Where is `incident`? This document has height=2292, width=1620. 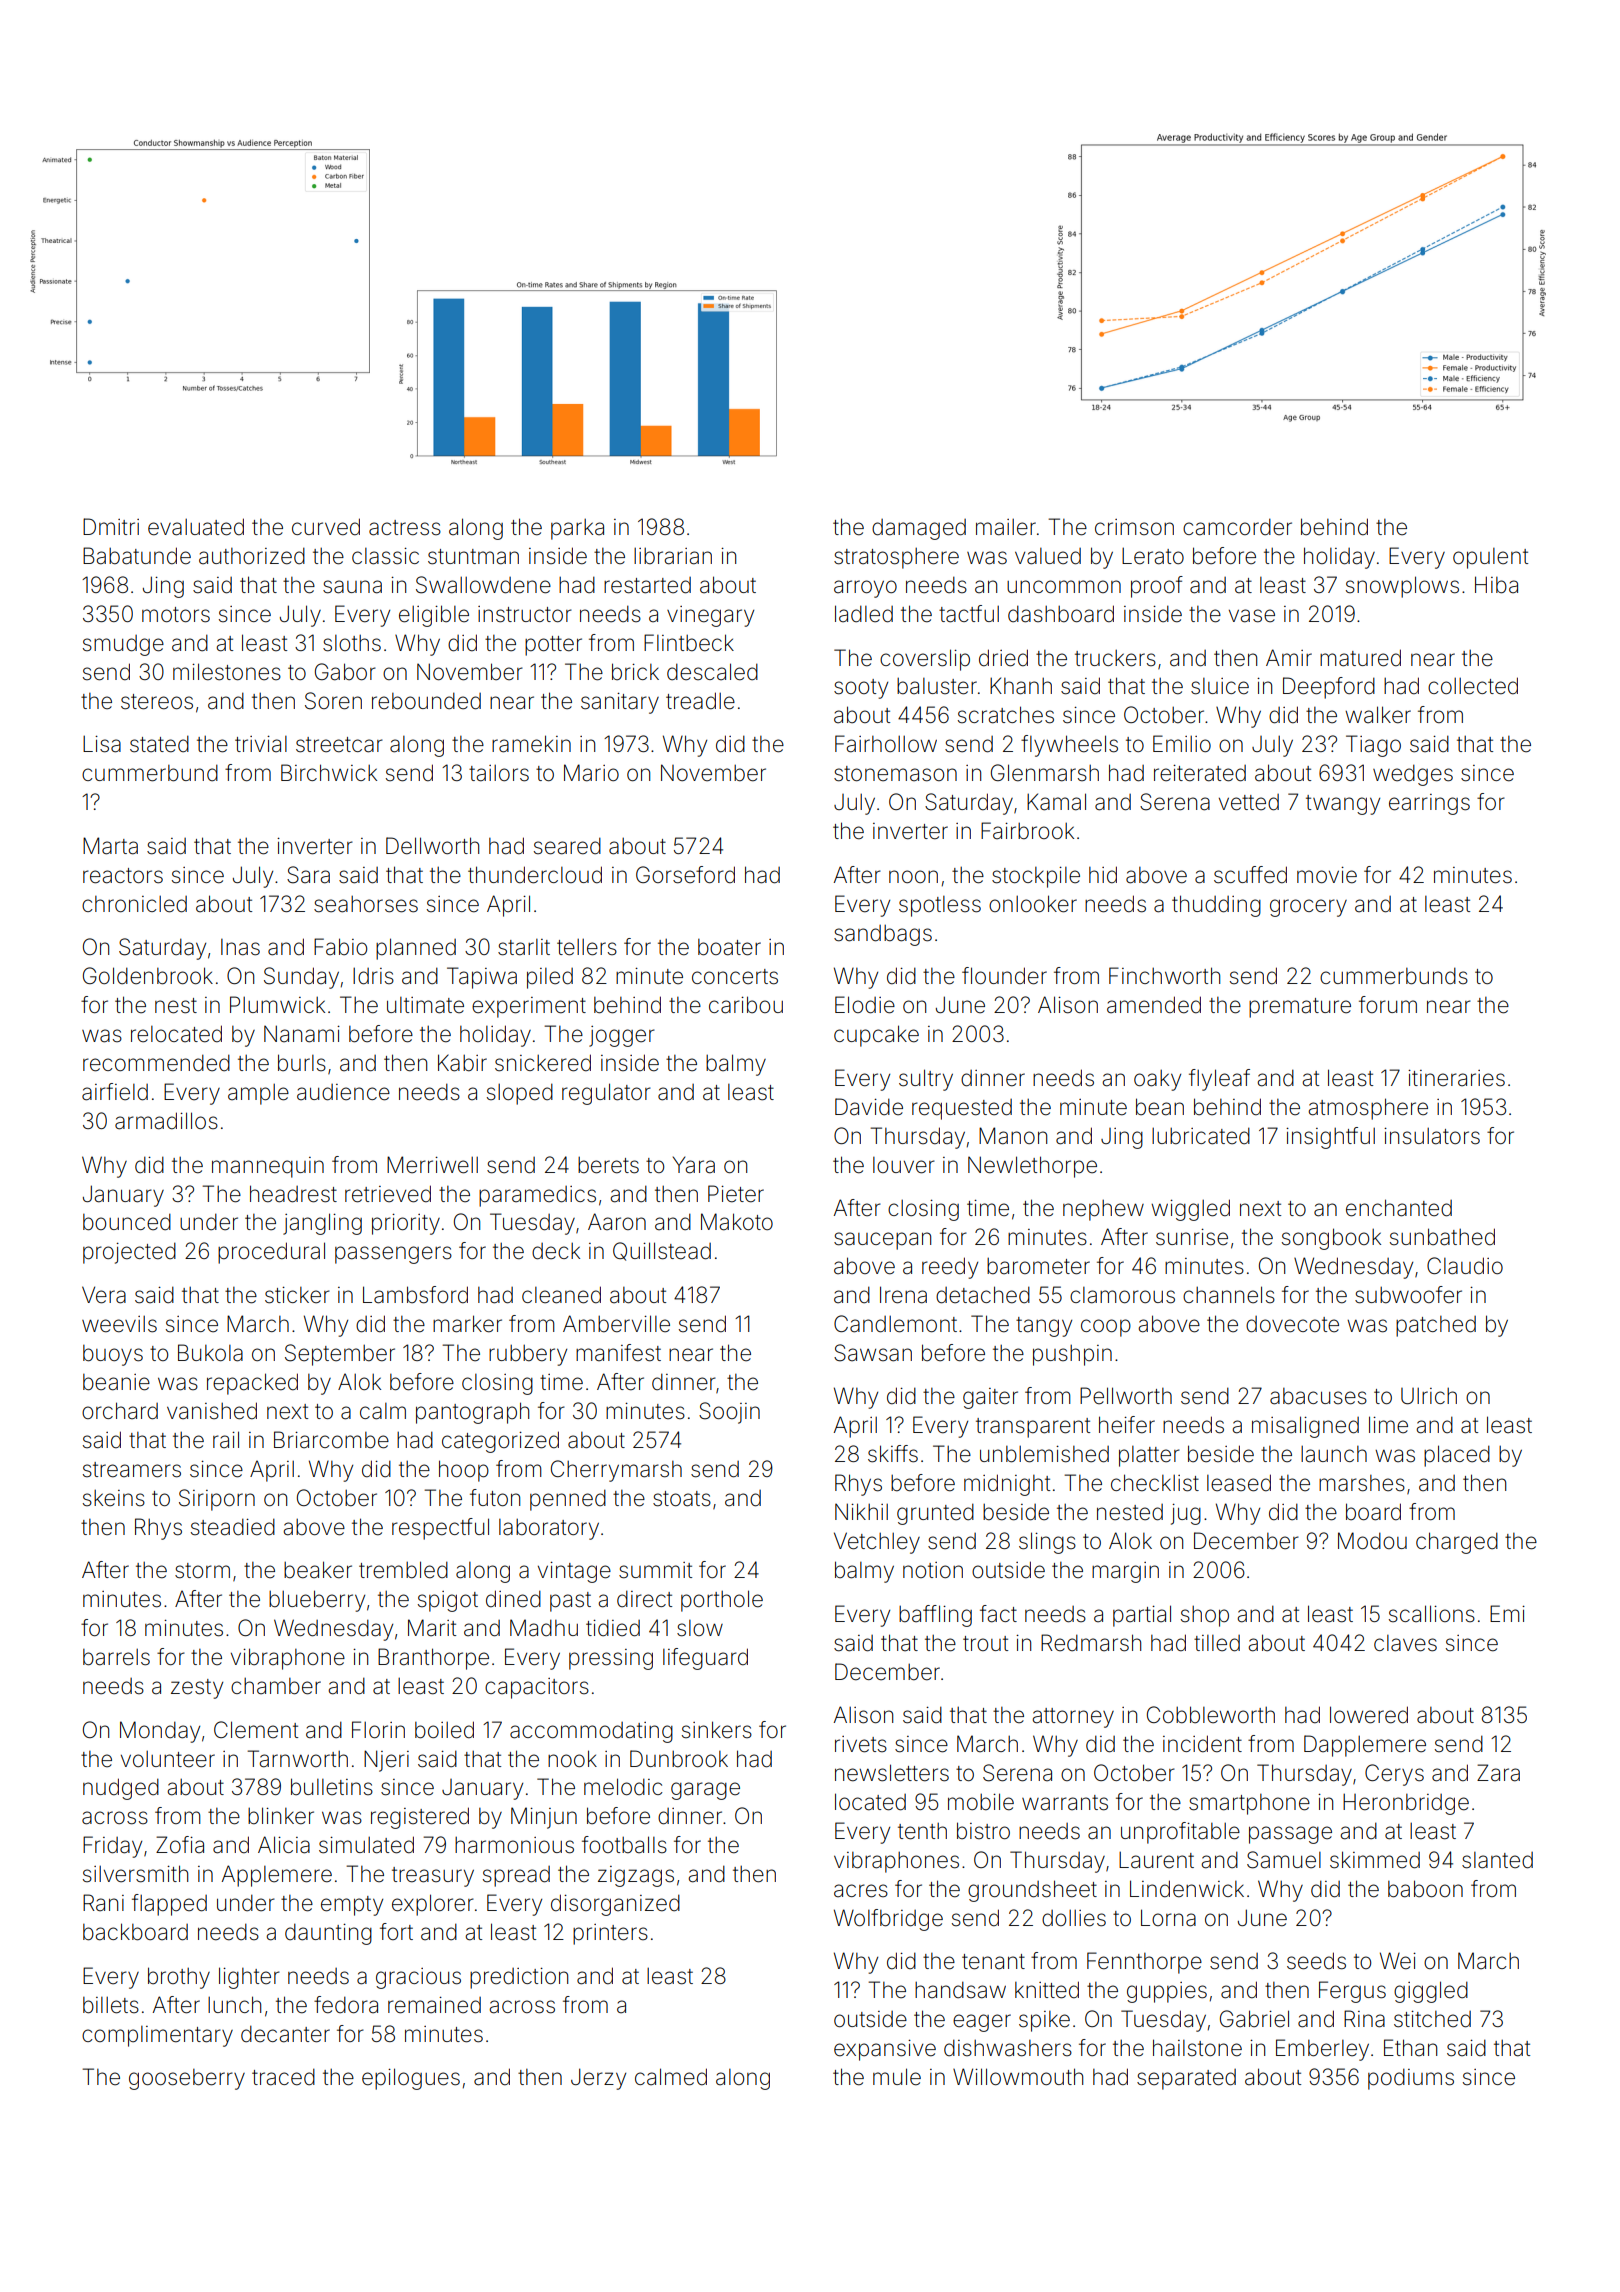 incident is located at coordinates (1202, 1744).
